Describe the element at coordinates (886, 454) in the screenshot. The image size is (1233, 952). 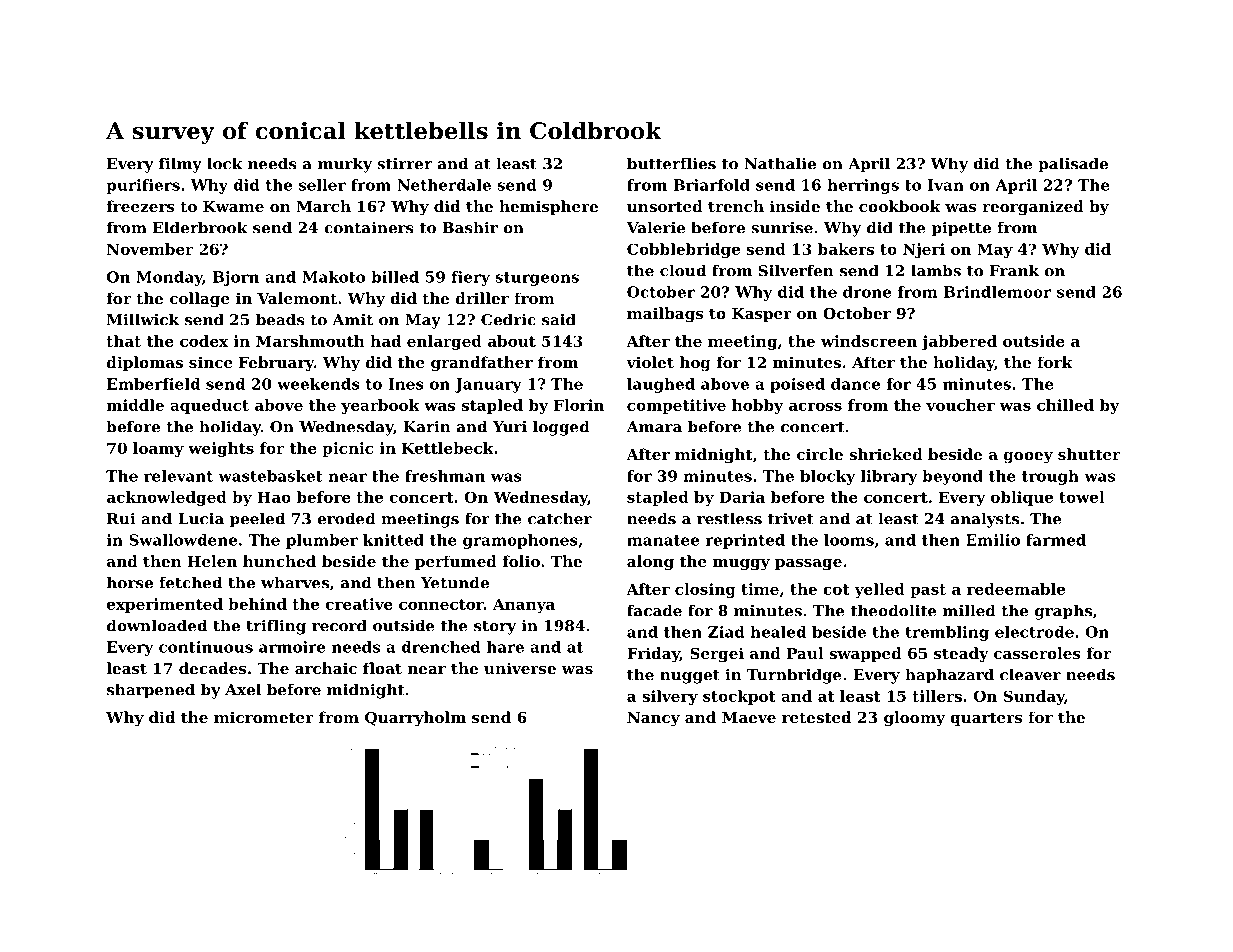
I see `shrieked` at that location.
